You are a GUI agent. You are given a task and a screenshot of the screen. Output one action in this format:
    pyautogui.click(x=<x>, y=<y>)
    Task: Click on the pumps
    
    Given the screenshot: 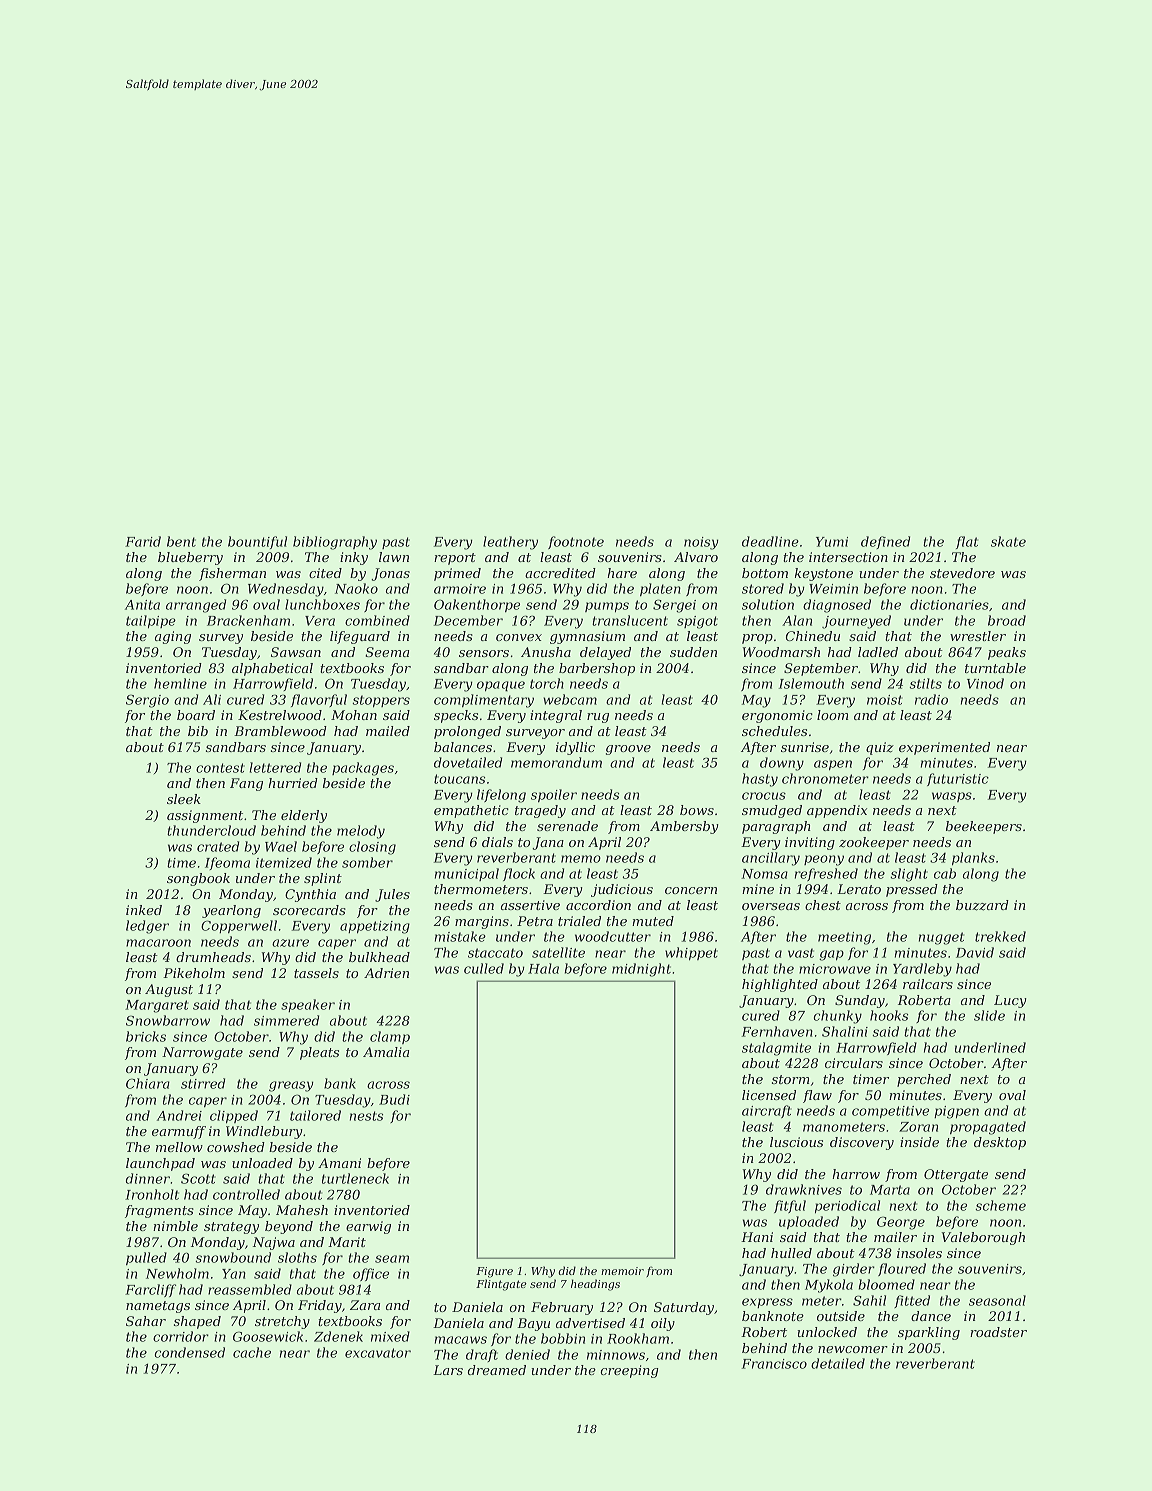 What is the action you would take?
    pyautogui.click(x=607, y=607)
